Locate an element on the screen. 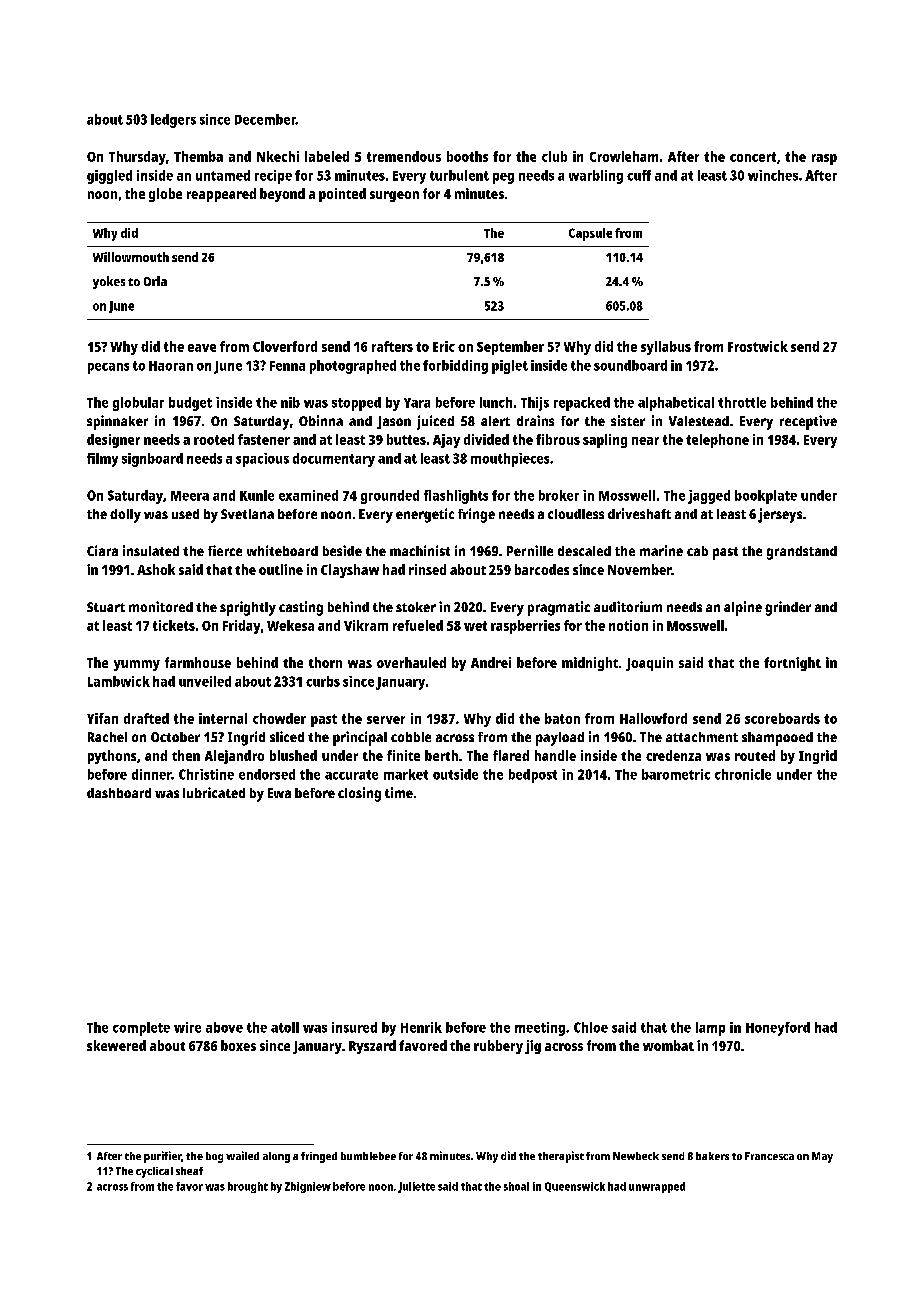 The width and height of the screenshot is (924, 1308). closing is located at coordinates (359, 794).
